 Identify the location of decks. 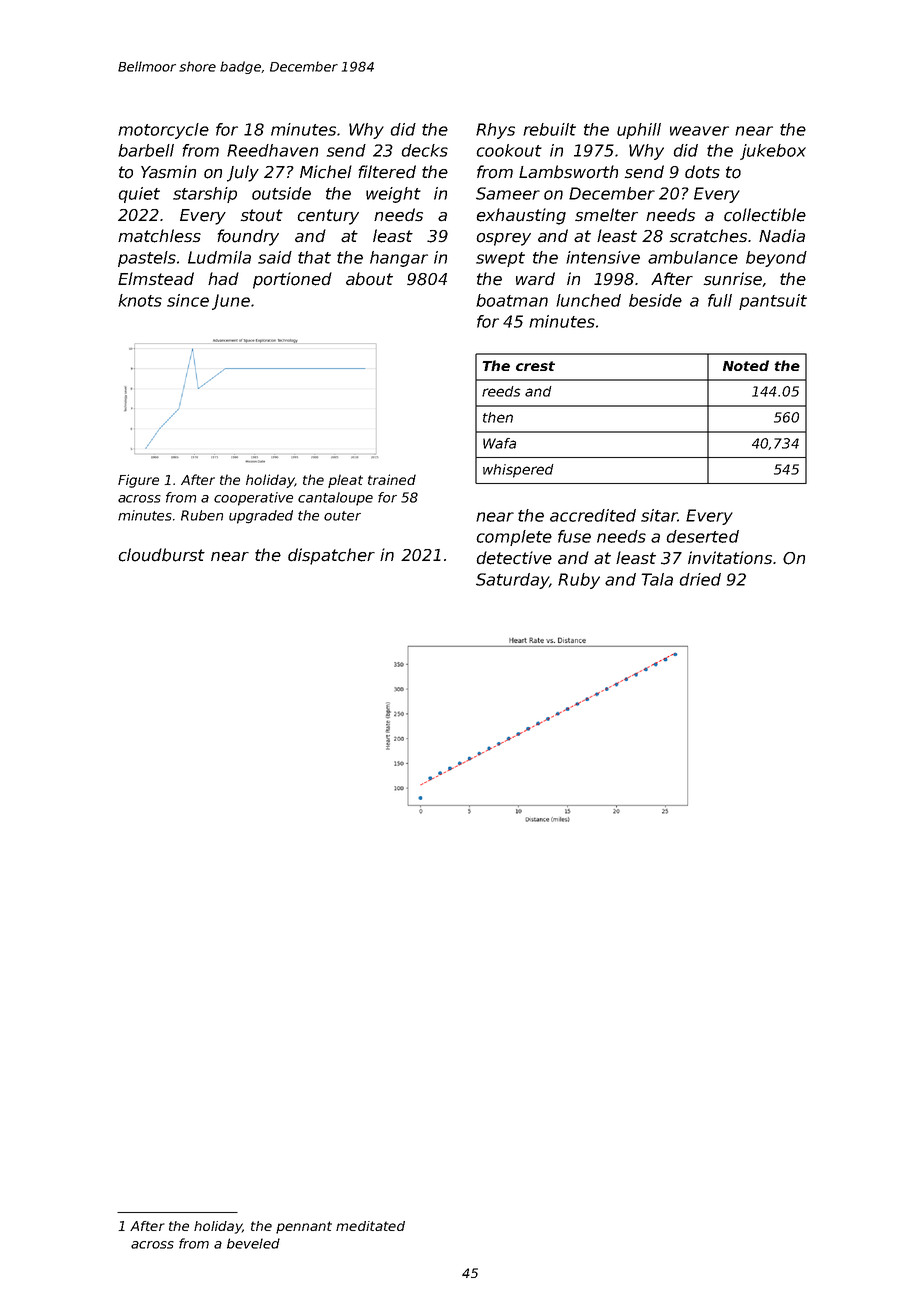
(425, 150).
